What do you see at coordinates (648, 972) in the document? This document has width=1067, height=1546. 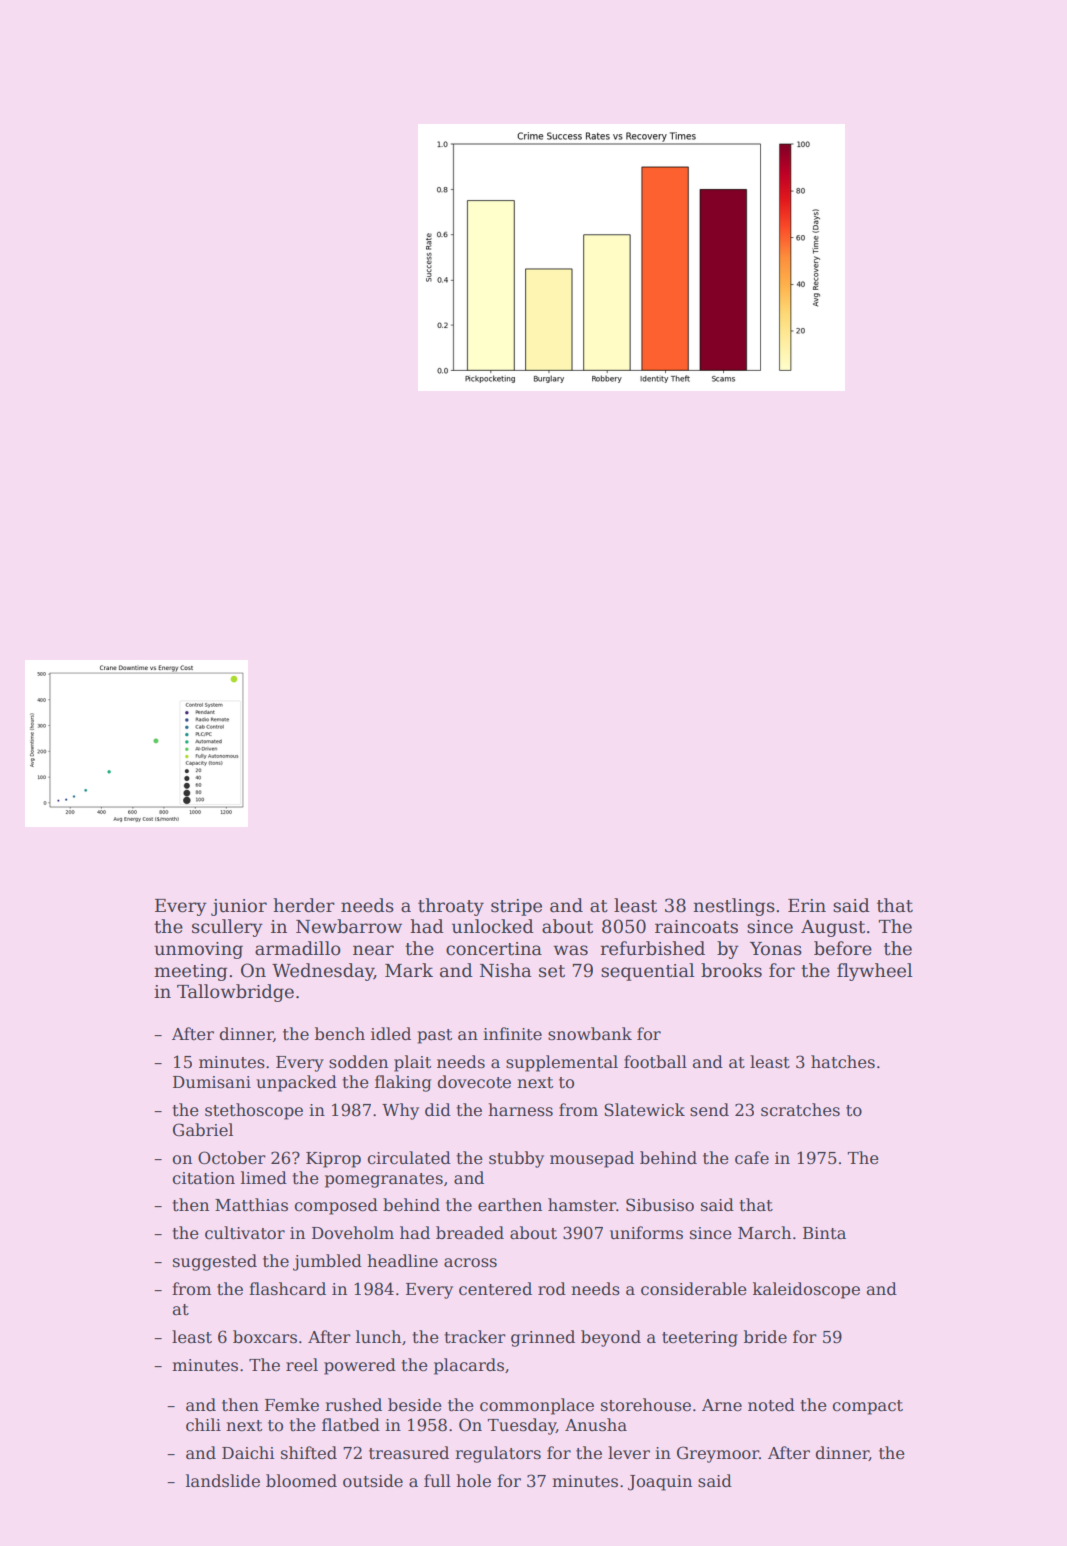 I see `sequential` at bounding box center [648, 972].
